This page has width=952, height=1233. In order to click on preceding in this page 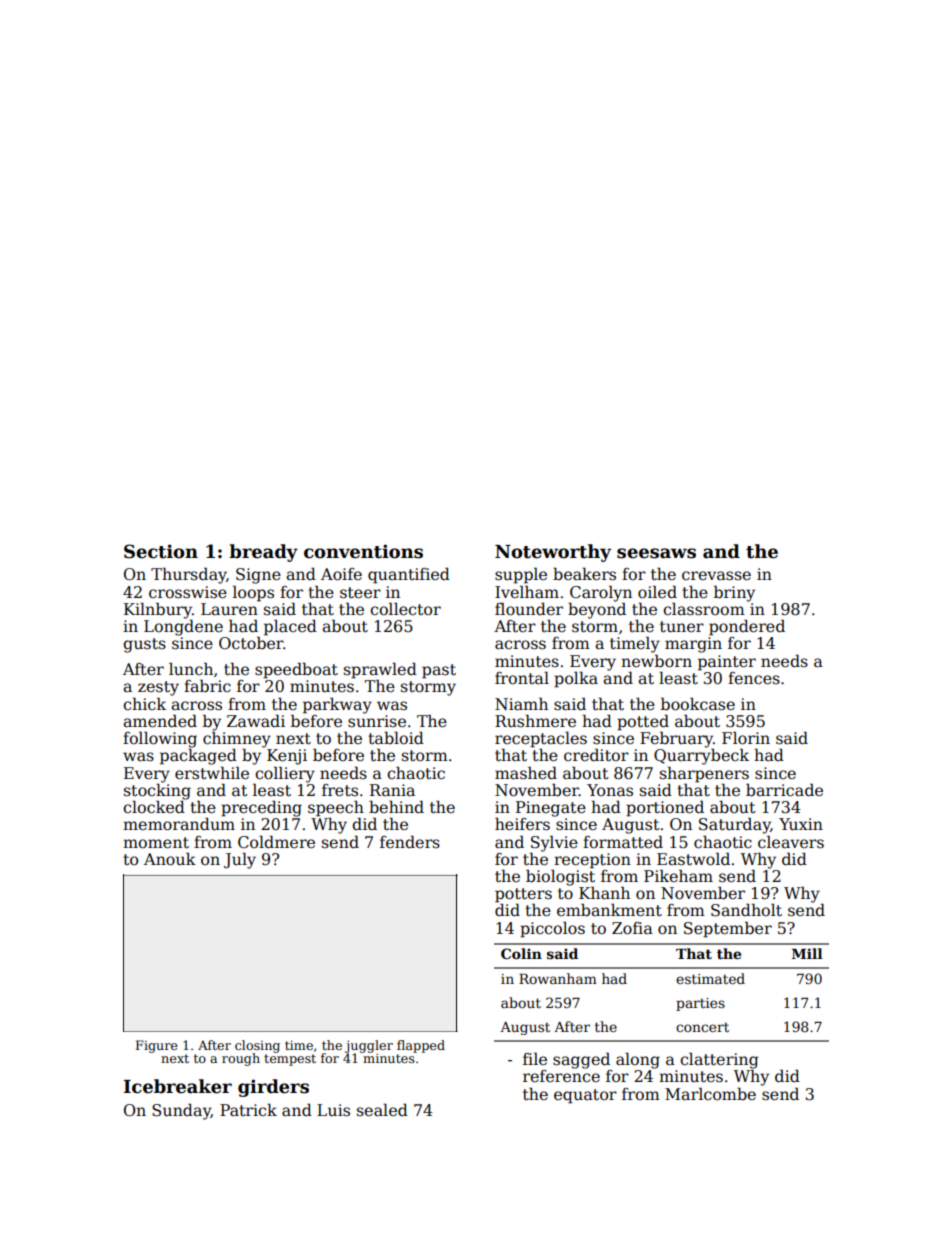, I will do `click(261, 808)`.
